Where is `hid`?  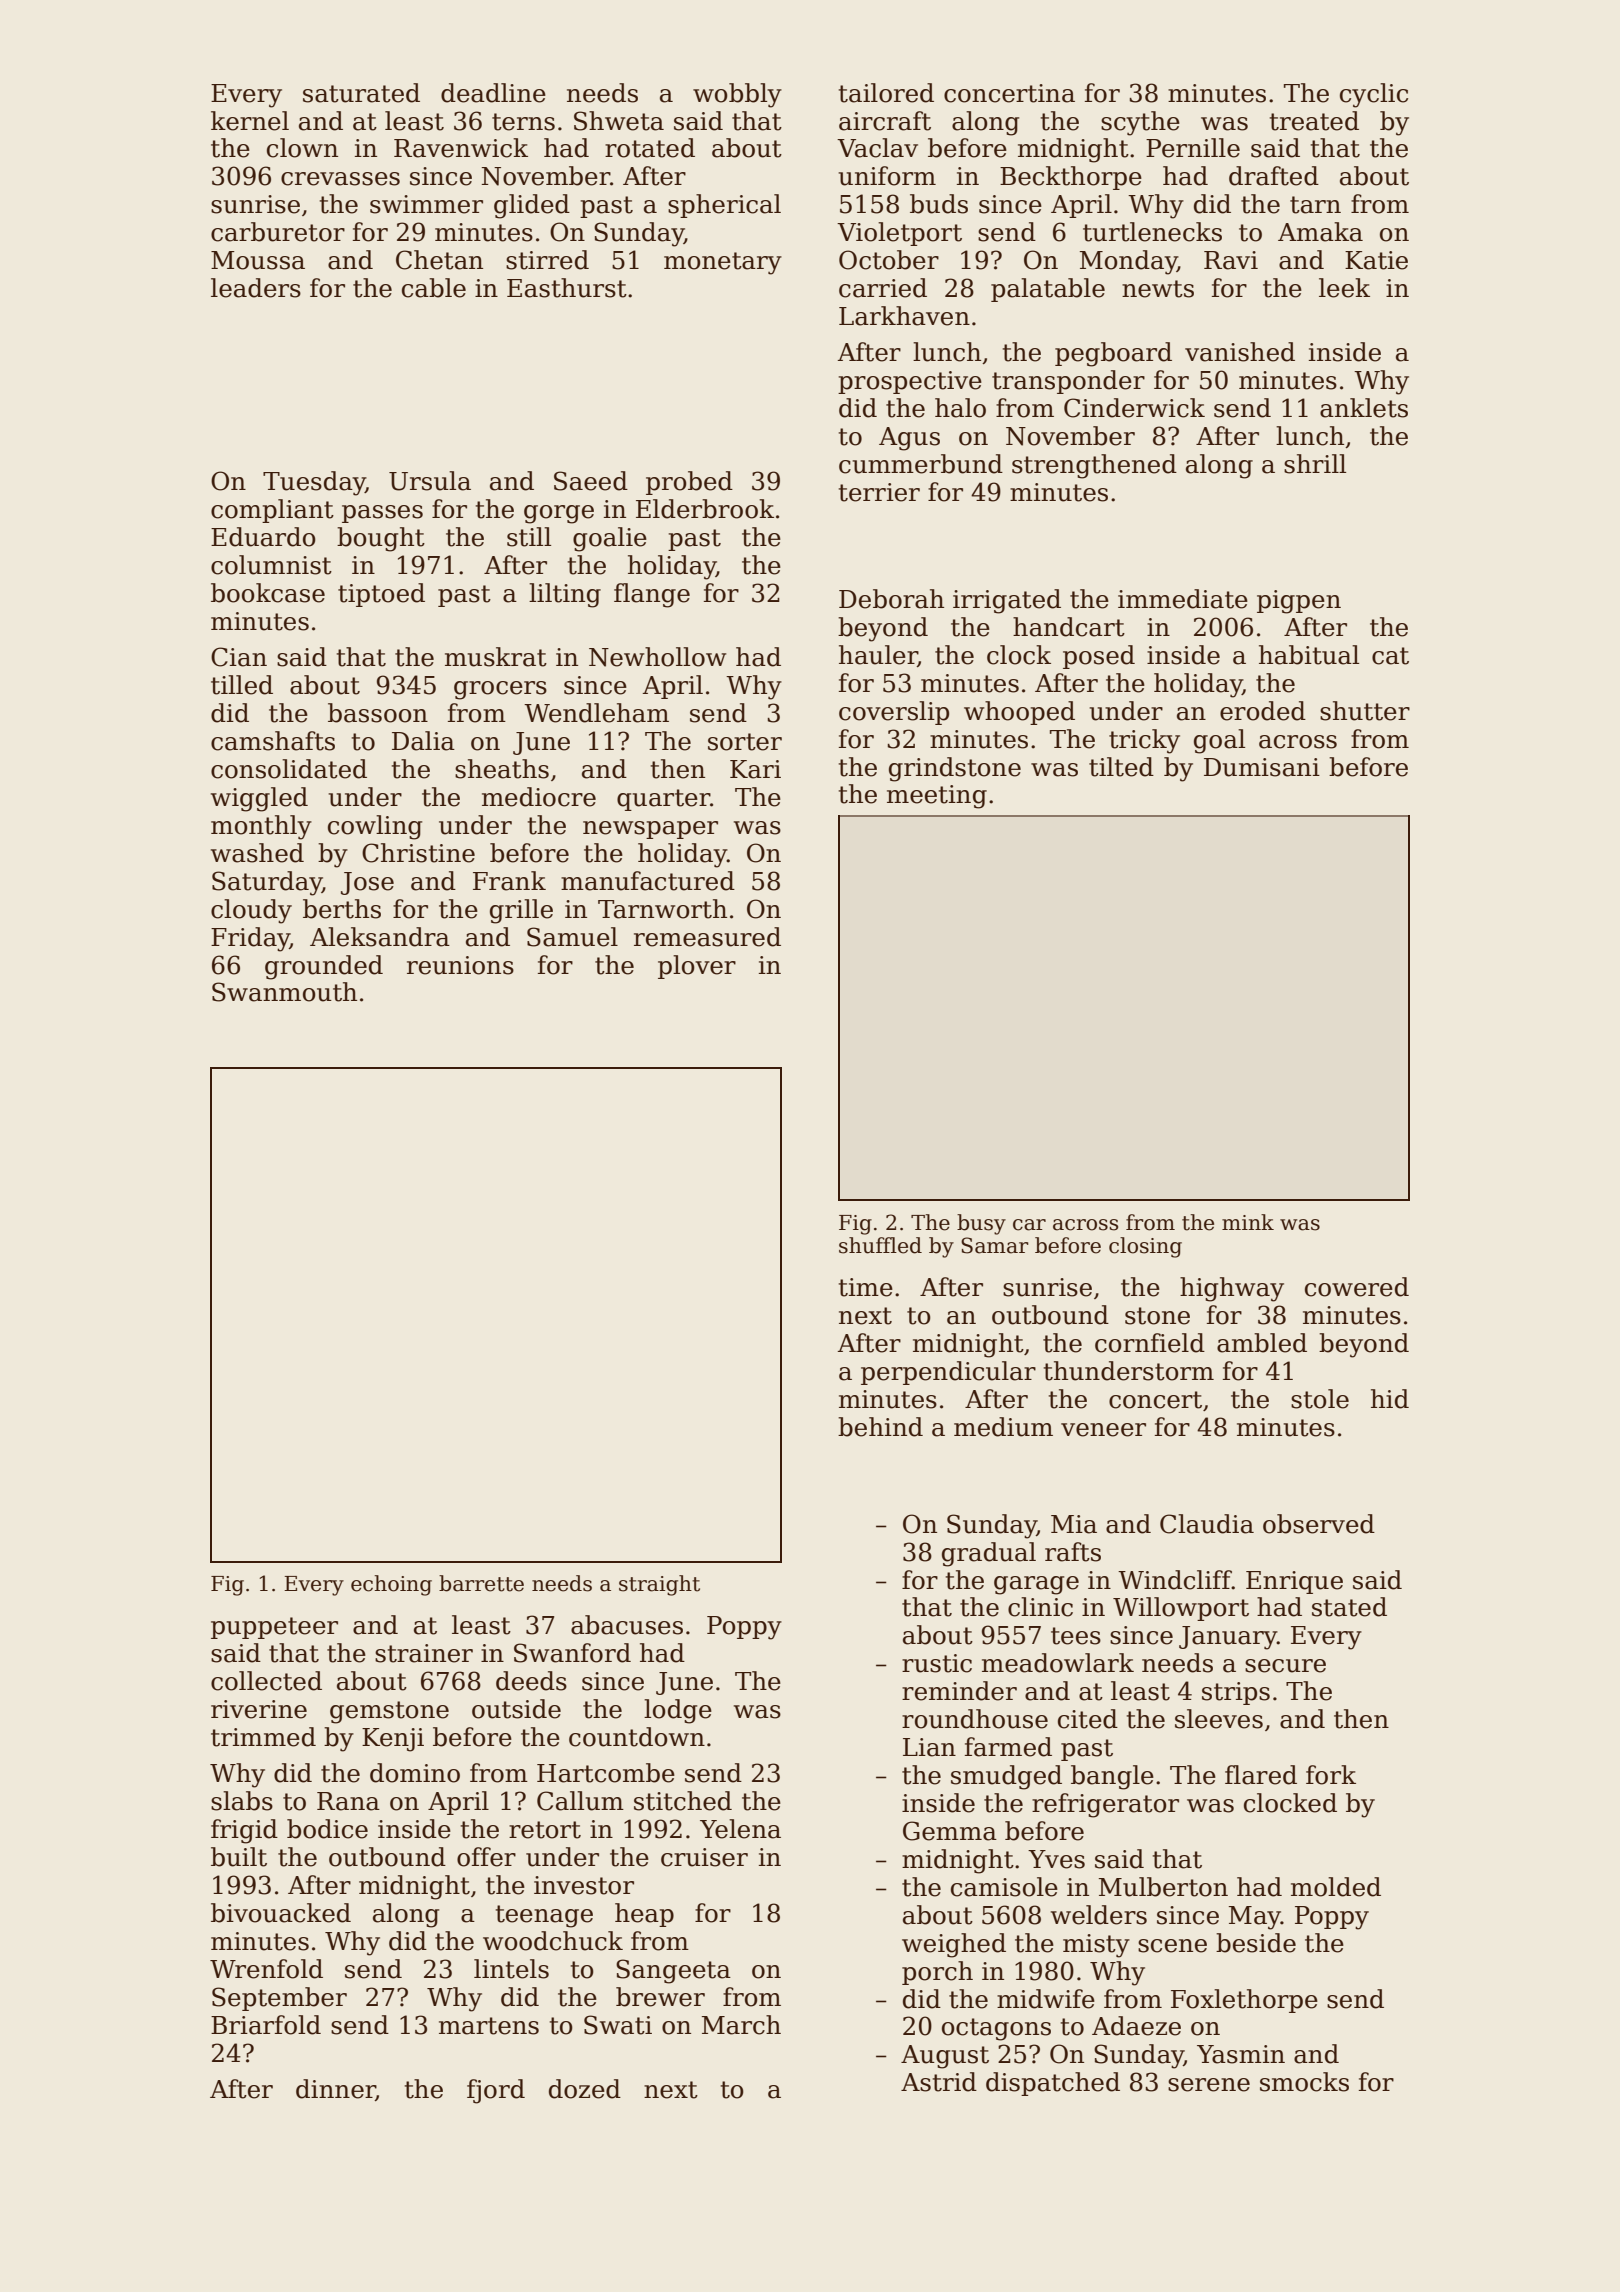
hid is located at coordinates (1390, 1399).
